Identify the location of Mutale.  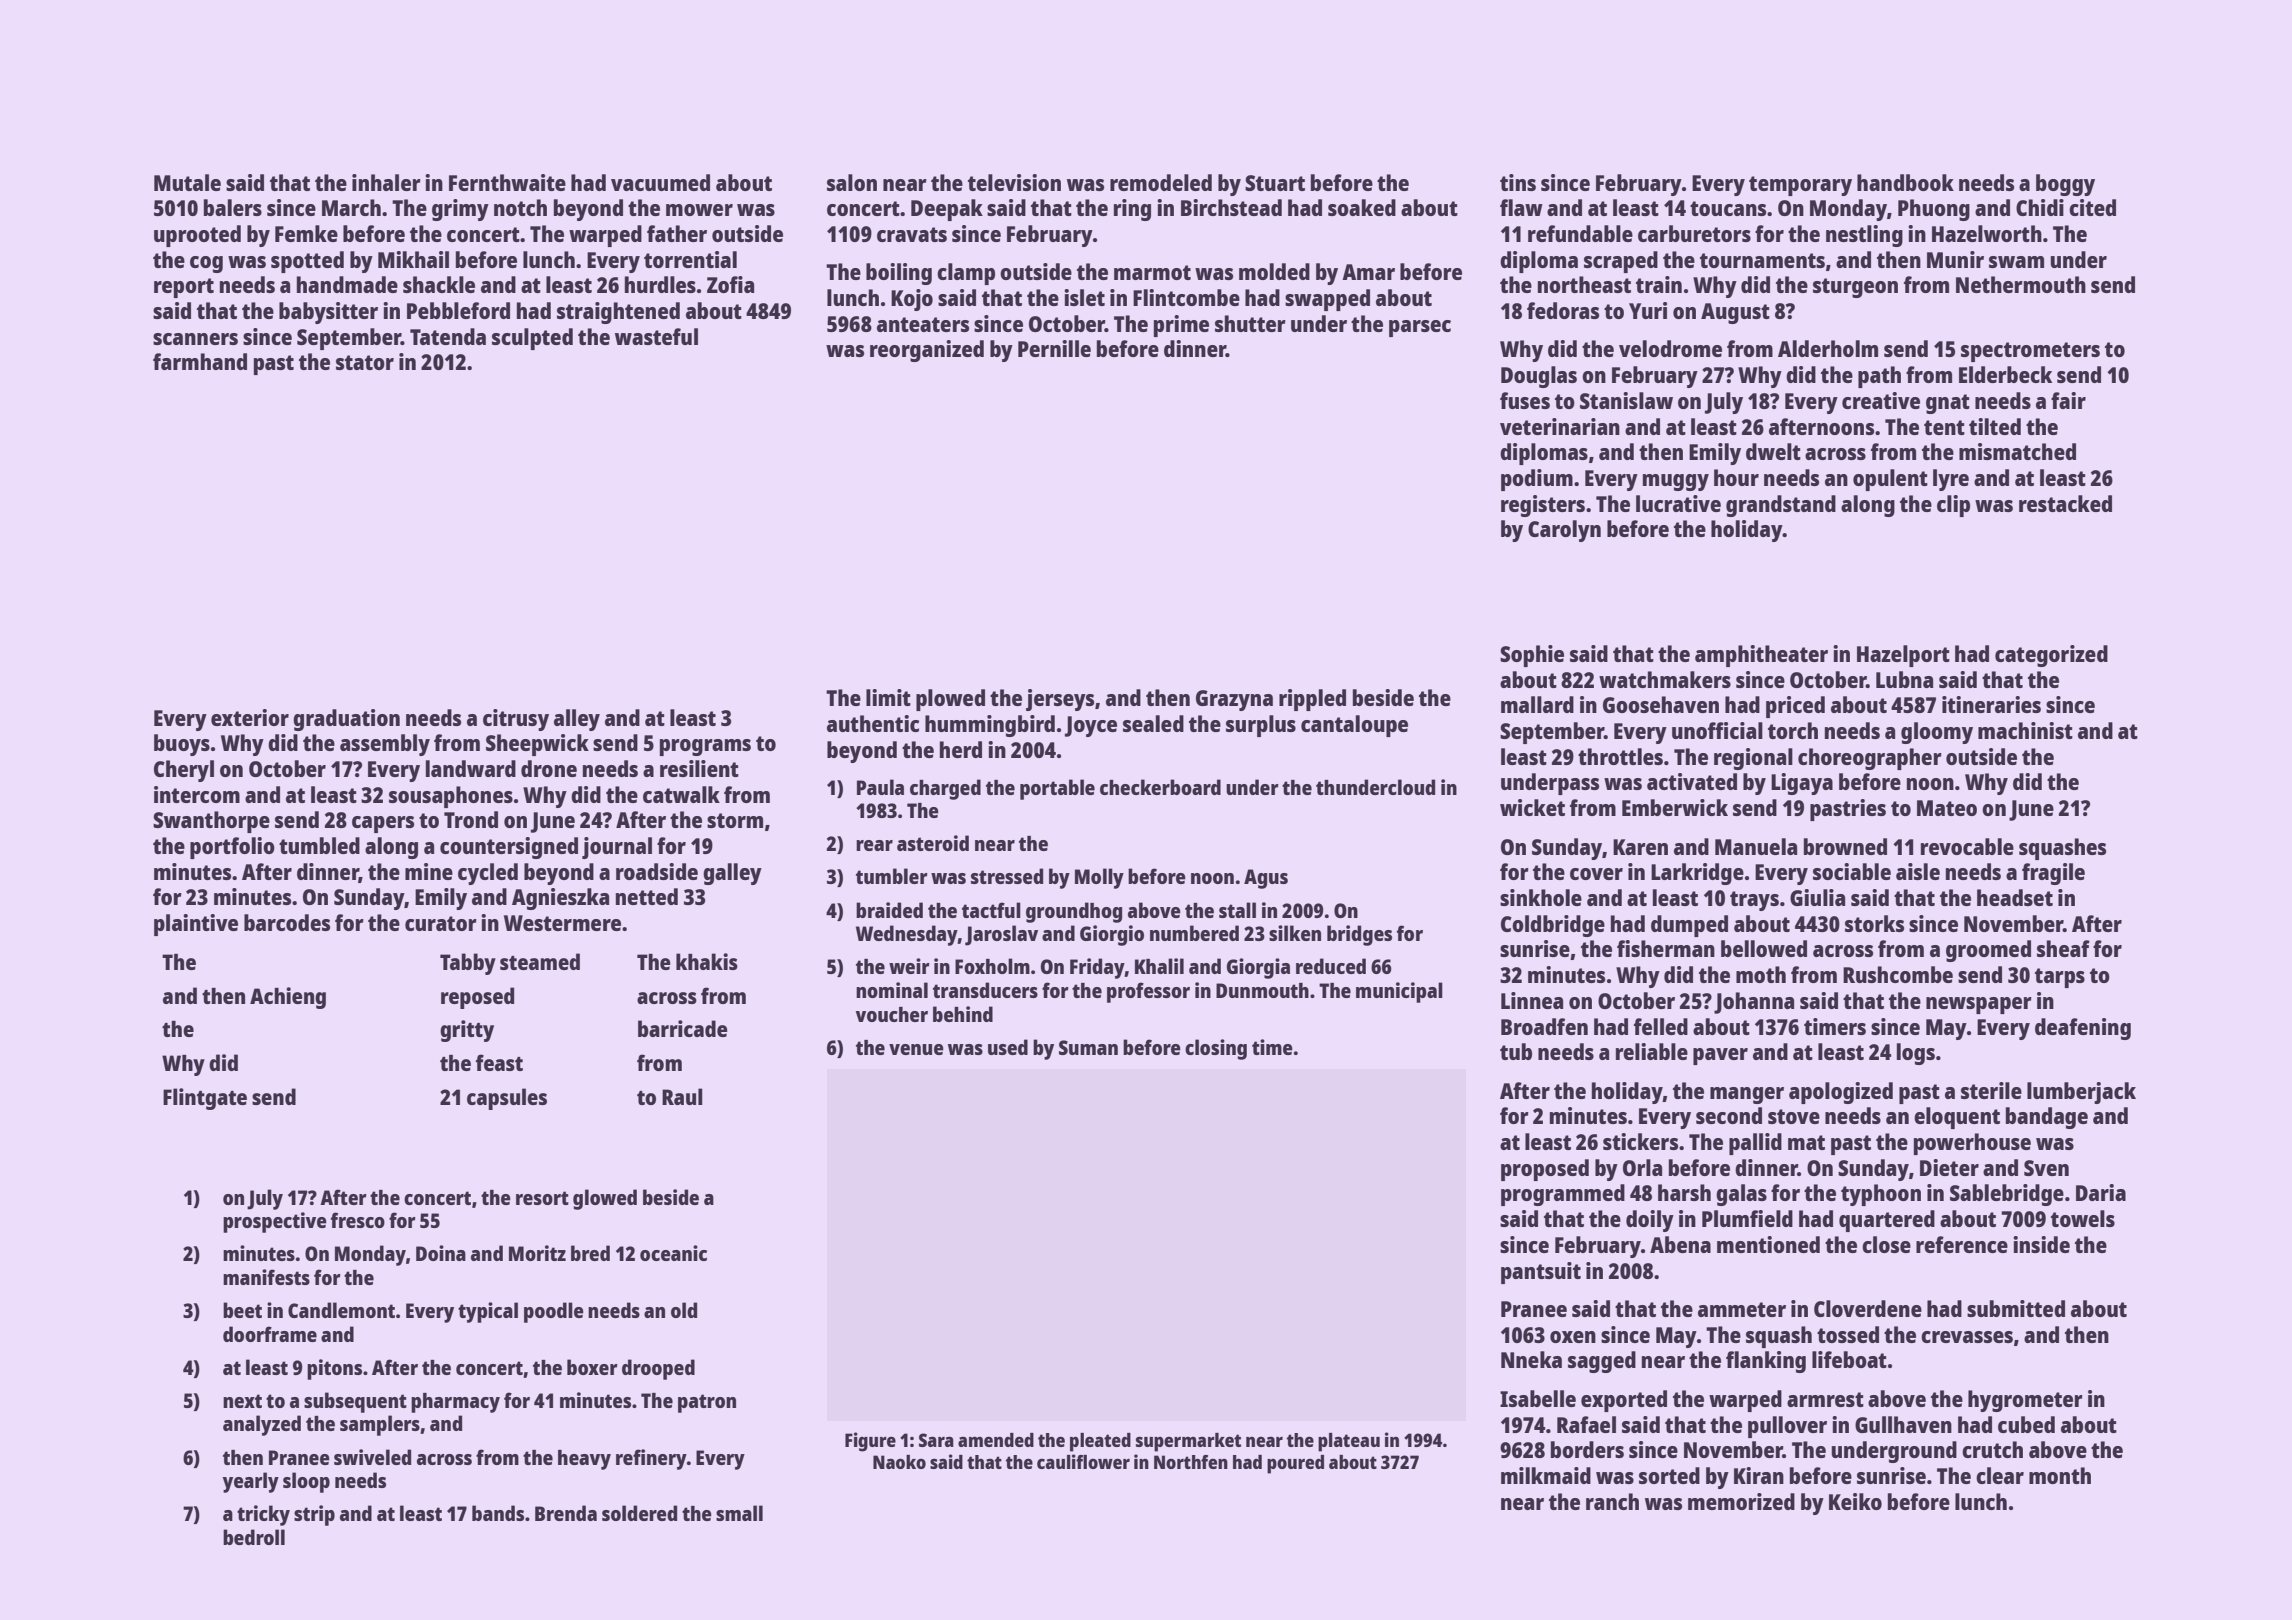
(187, 182).
